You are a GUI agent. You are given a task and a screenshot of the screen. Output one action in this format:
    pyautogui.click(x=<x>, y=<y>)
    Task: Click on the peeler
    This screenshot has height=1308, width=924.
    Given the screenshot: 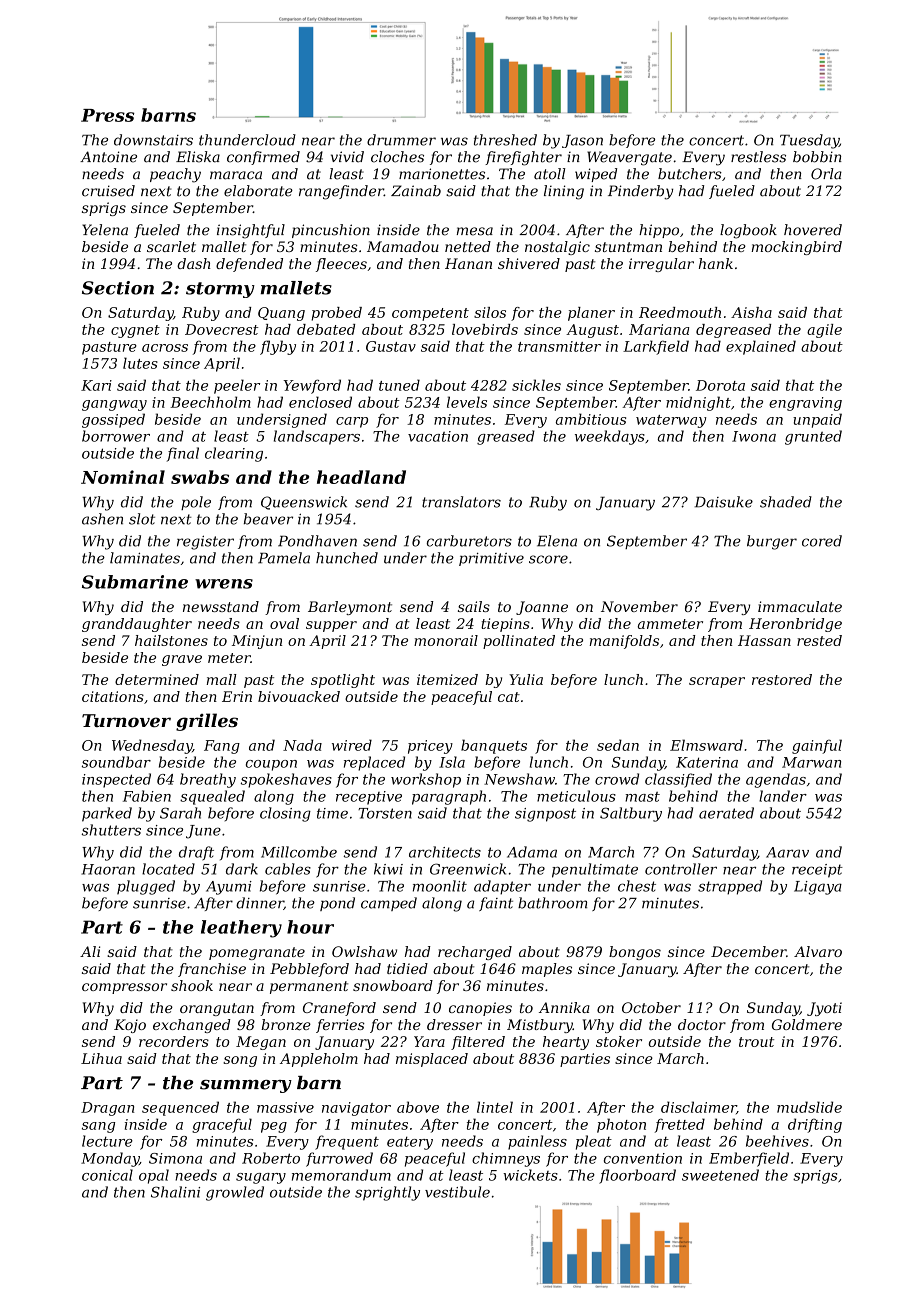 What is the action you would take?
    pyautogui.click(x=237, y=386)
